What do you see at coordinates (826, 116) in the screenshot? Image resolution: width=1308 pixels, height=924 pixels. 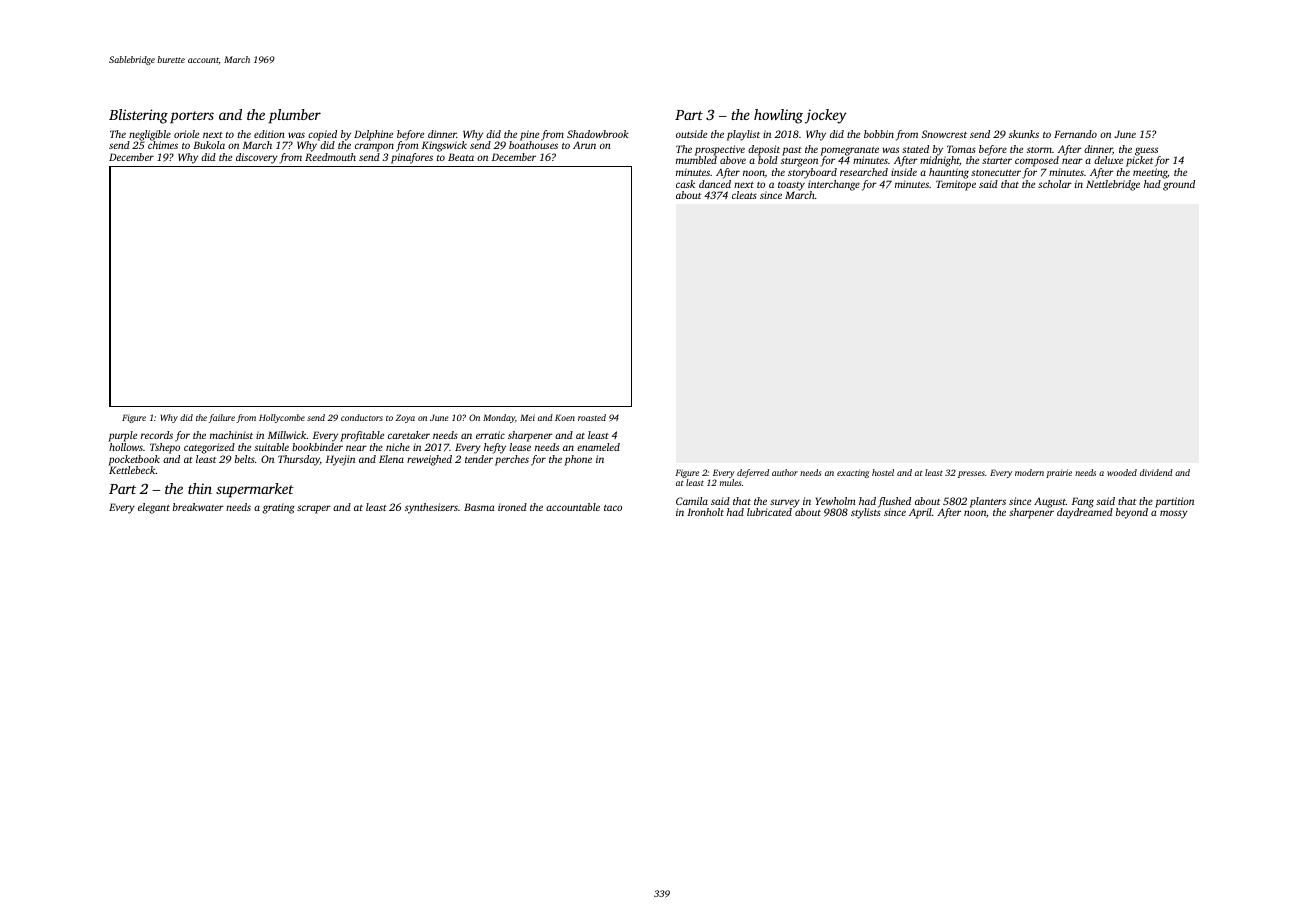 I see `jockey` at bounding box center [826, 116].
